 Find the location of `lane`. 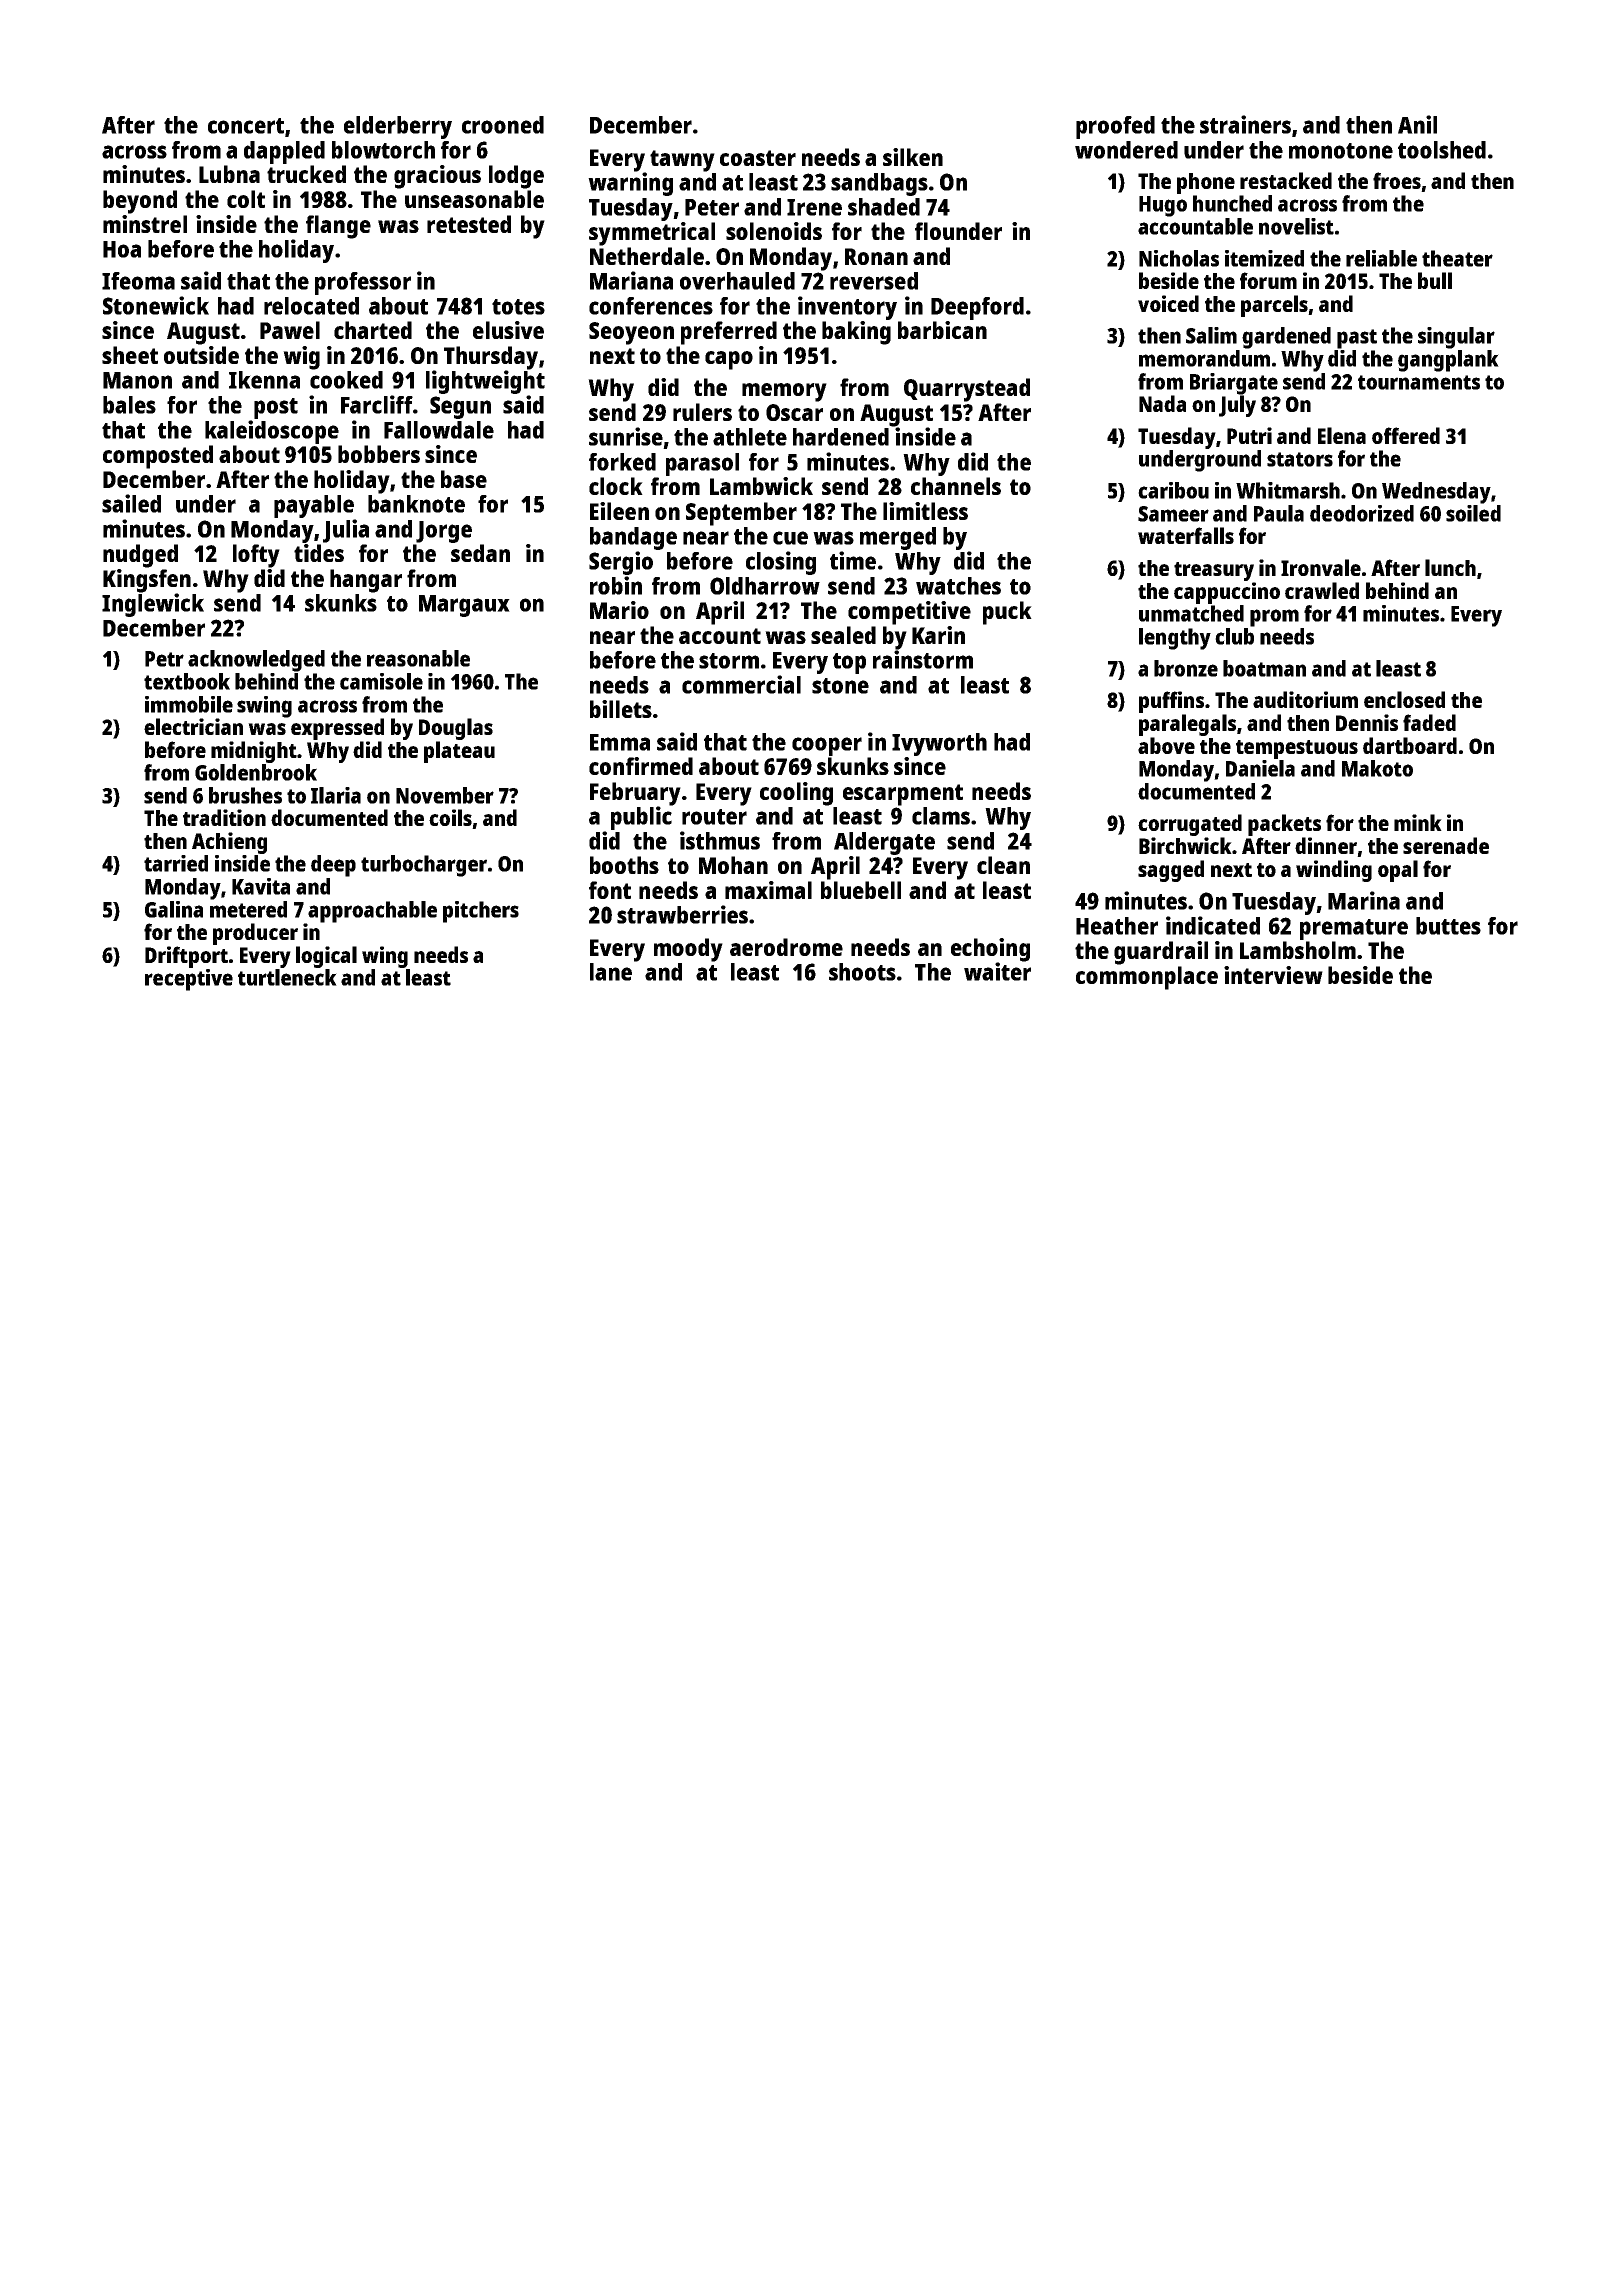

lane is located at coordinates (611, 972).
